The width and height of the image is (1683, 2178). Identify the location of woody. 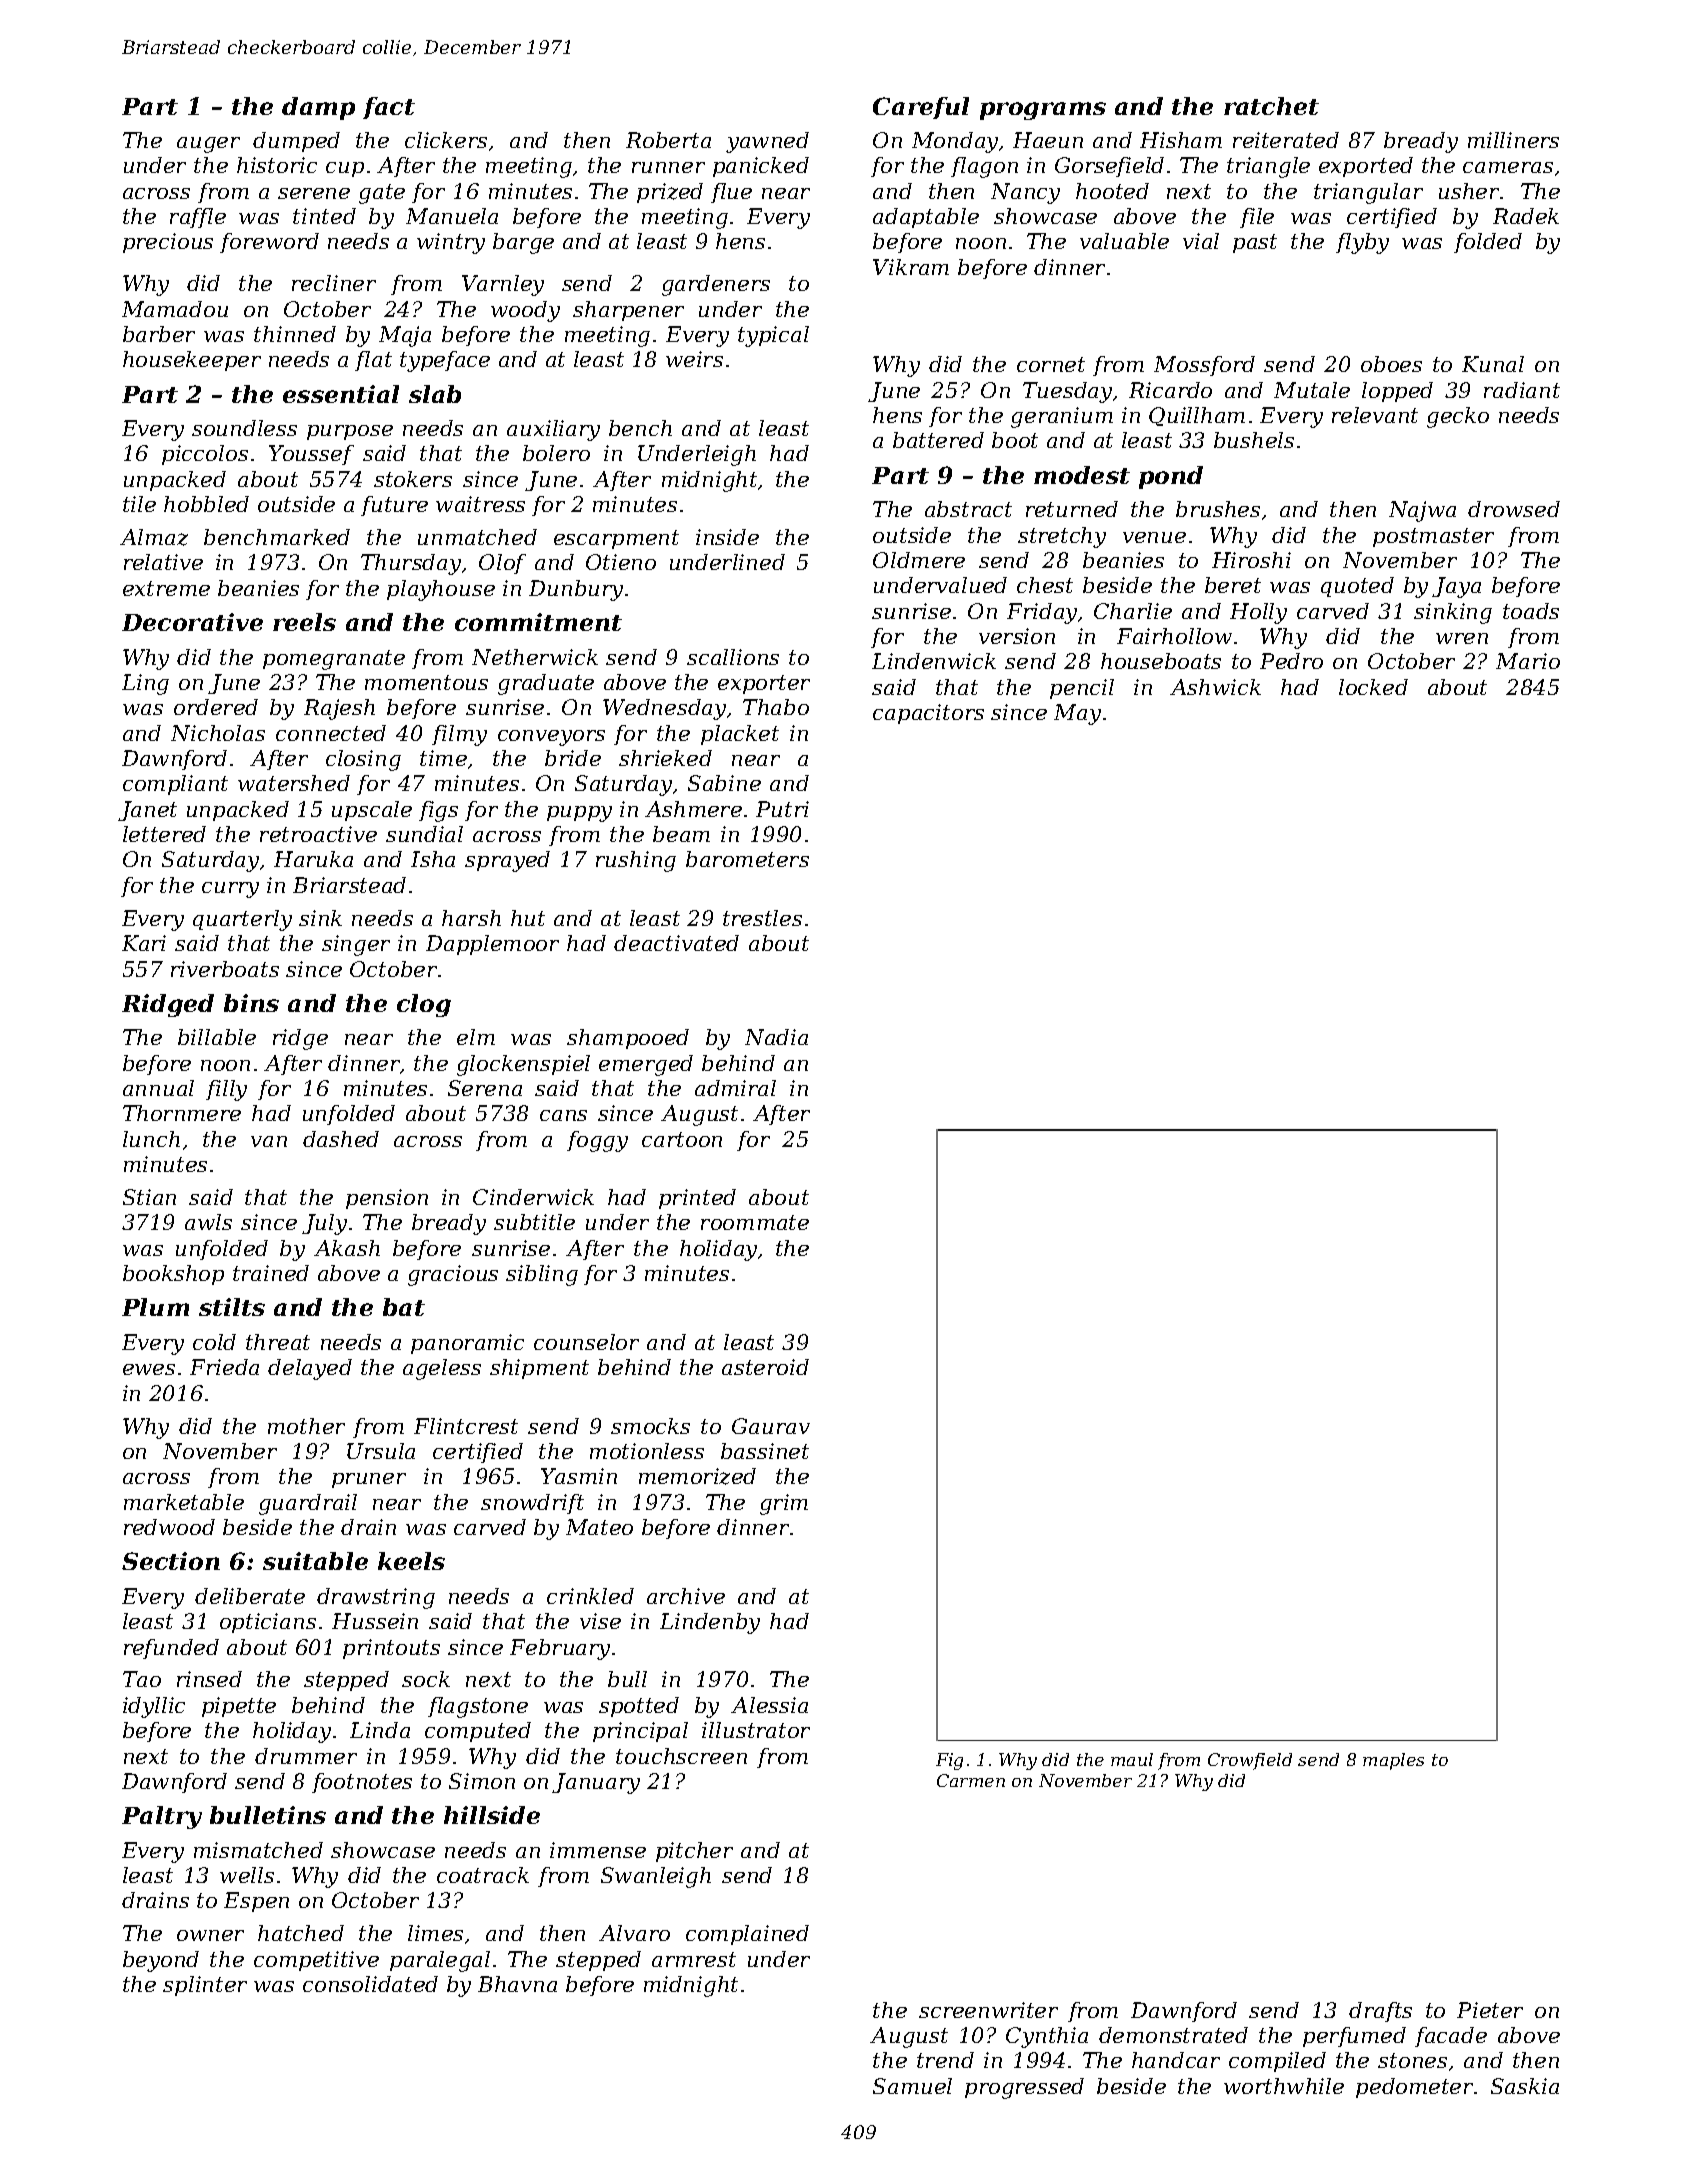
(525, 311).
